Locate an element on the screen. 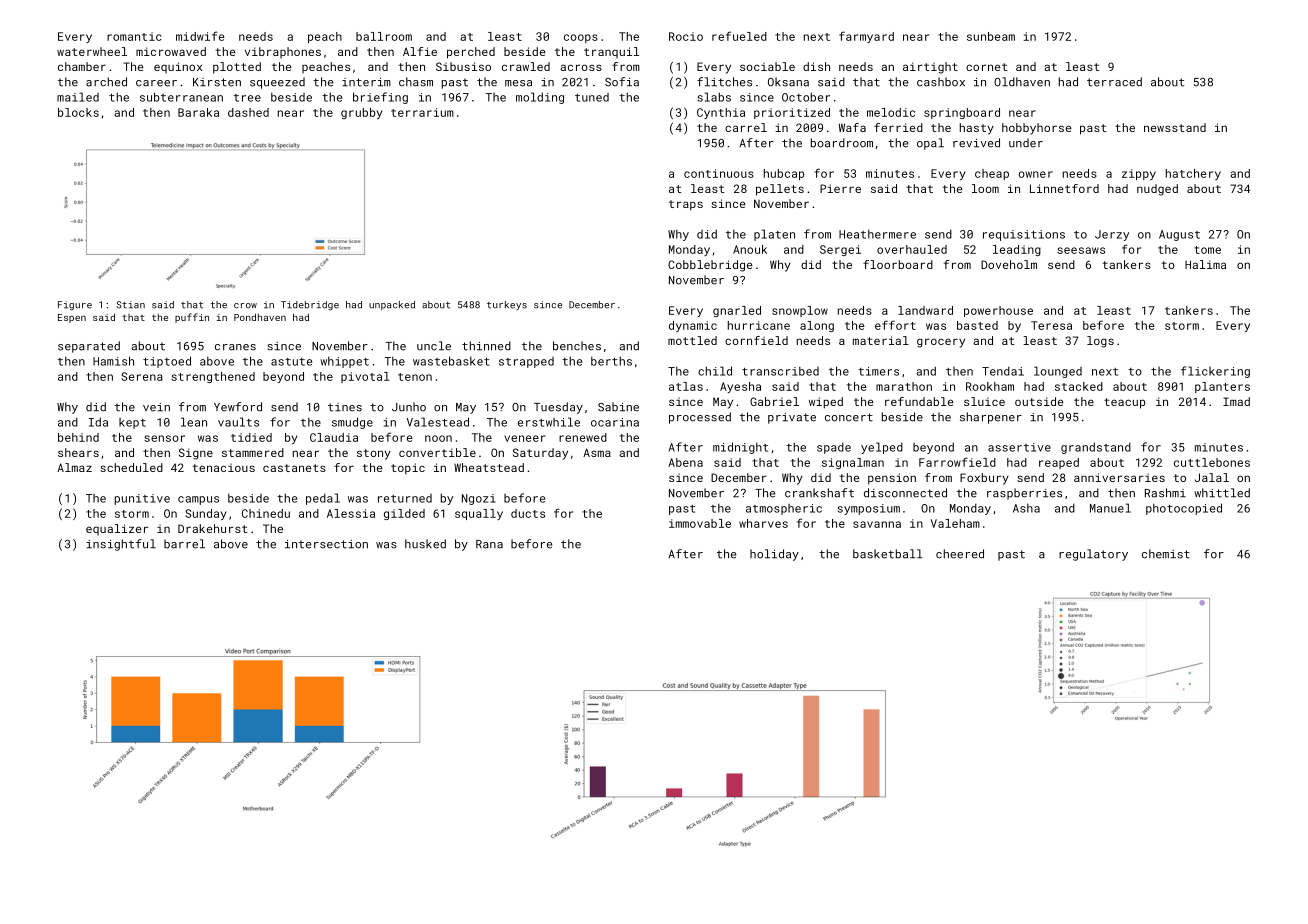 The image size is (1308, 924). strapped is located at coordinates (526, 362).
